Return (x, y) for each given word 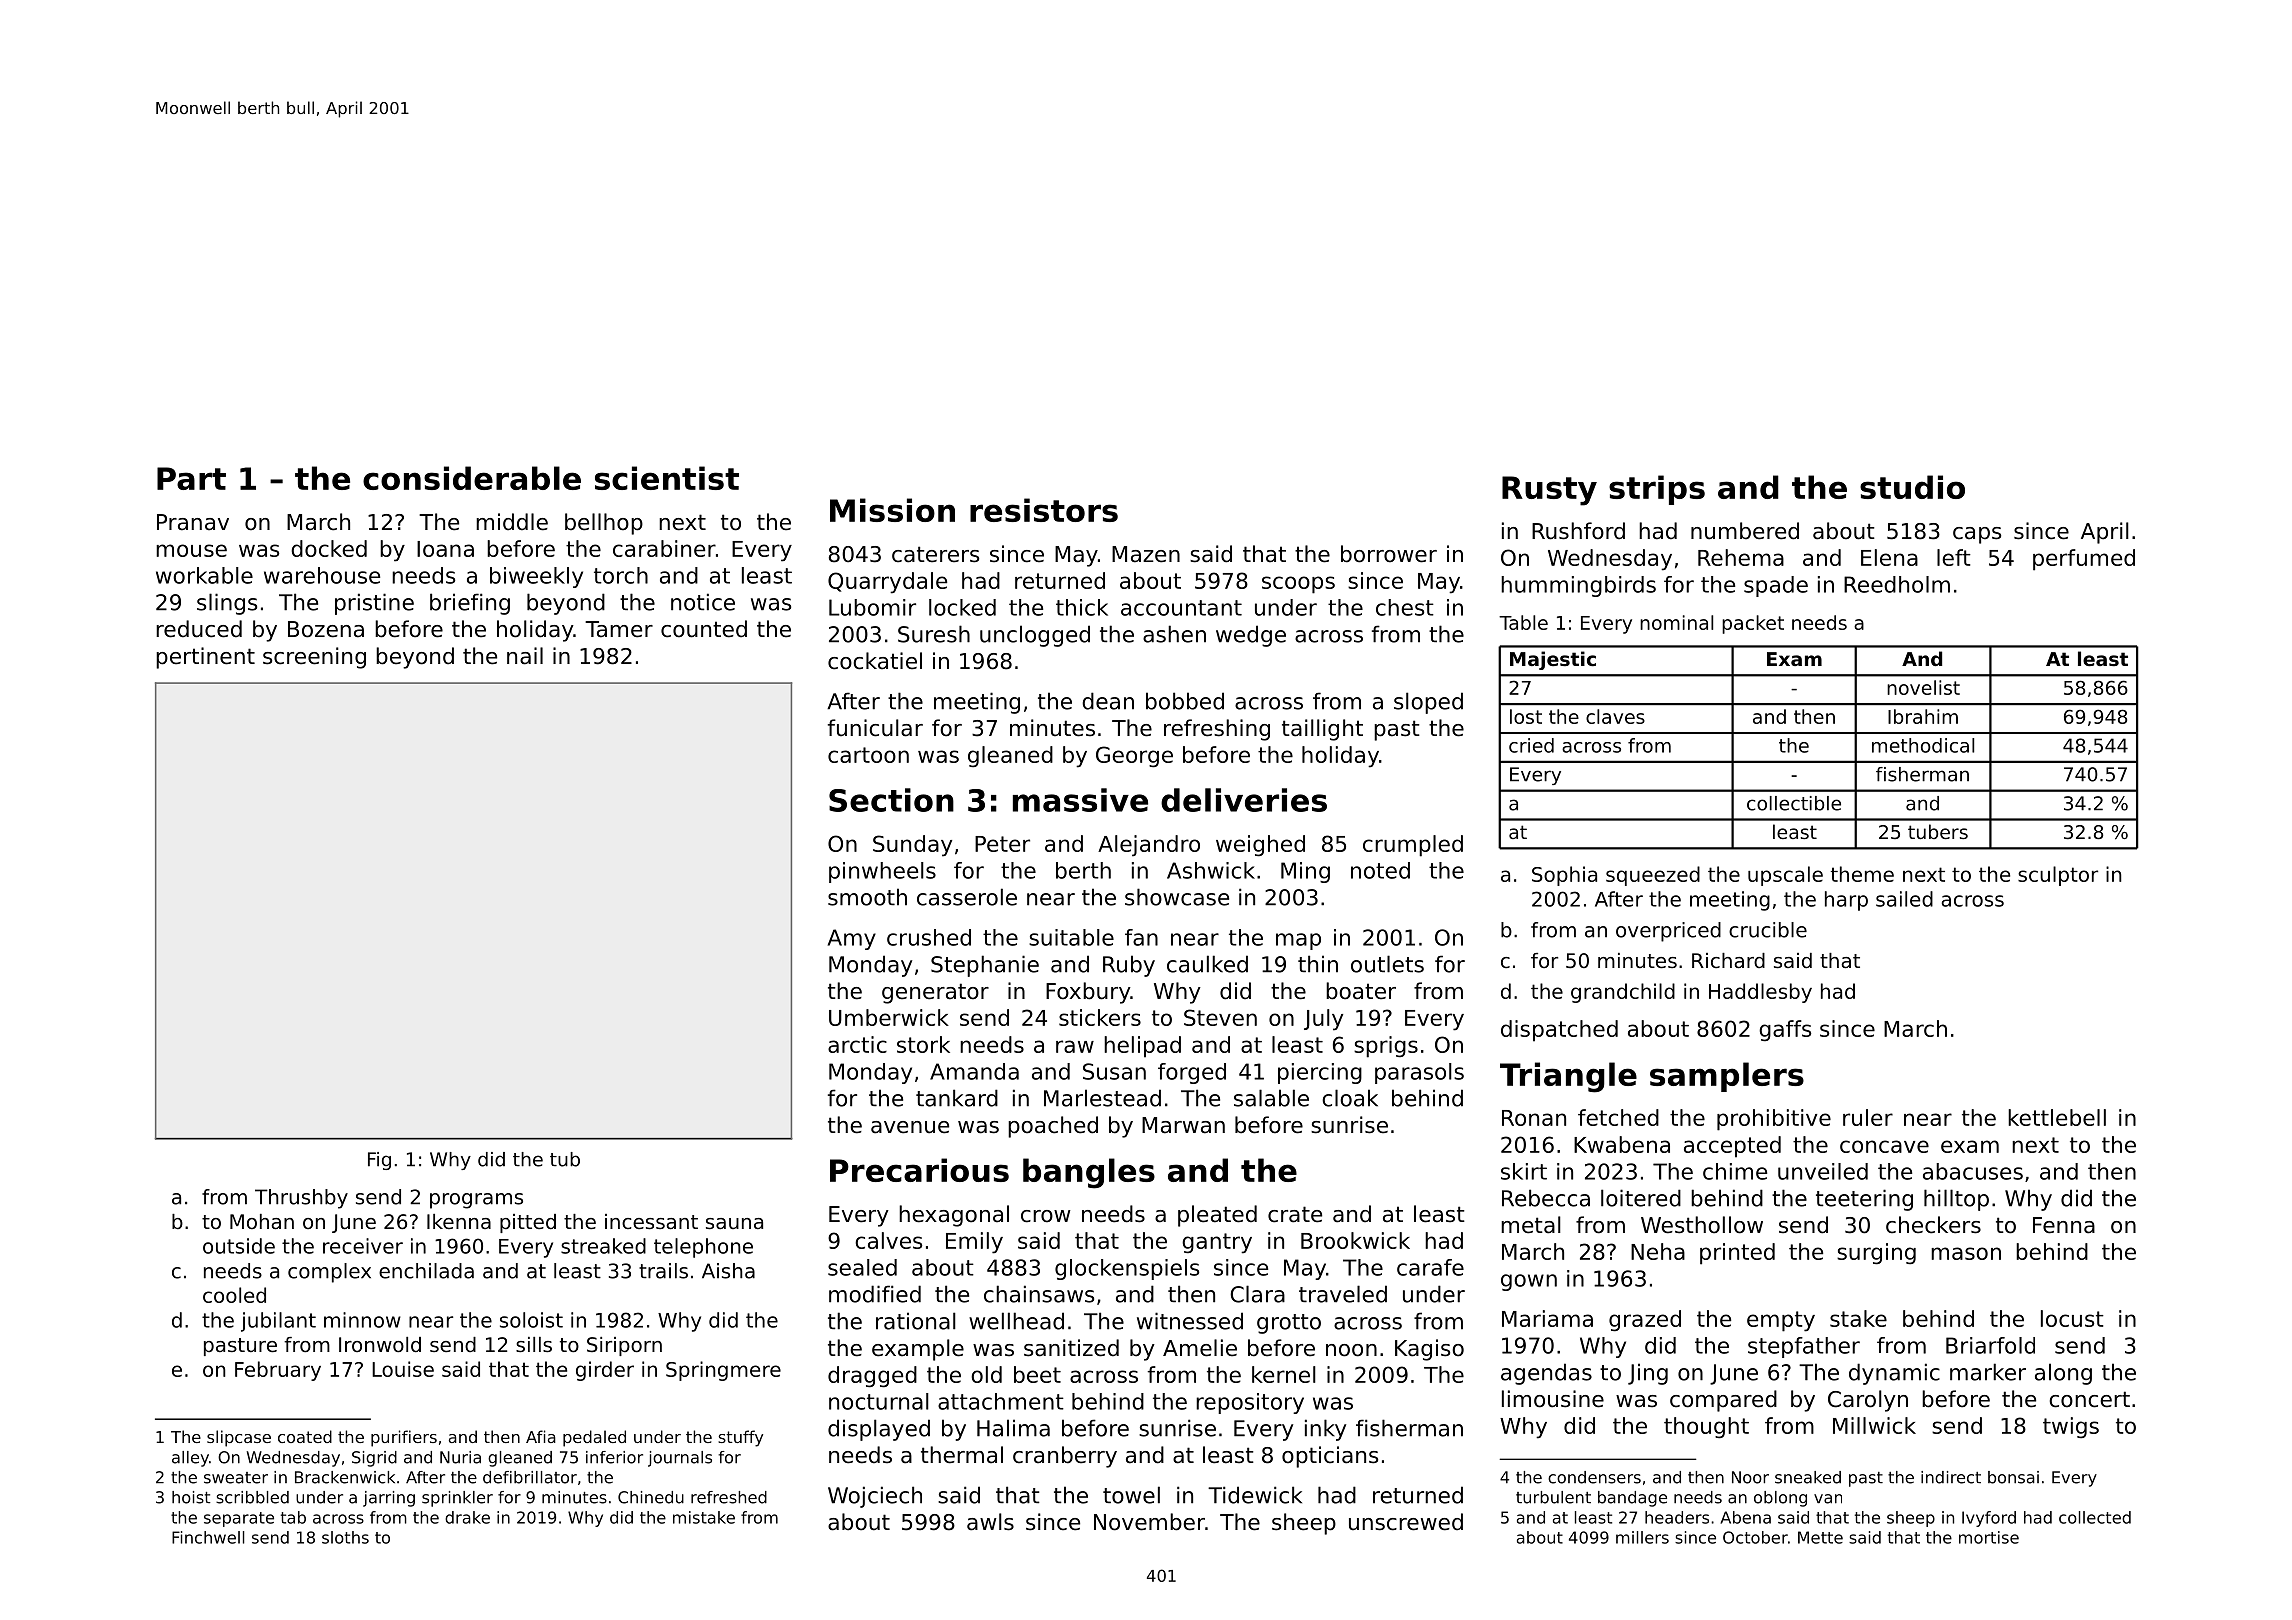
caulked (1207, 964)
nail (525, 656)
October (1755, 1537)
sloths (345, 1537)
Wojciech (875, 1497)
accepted (1732, 1147)
